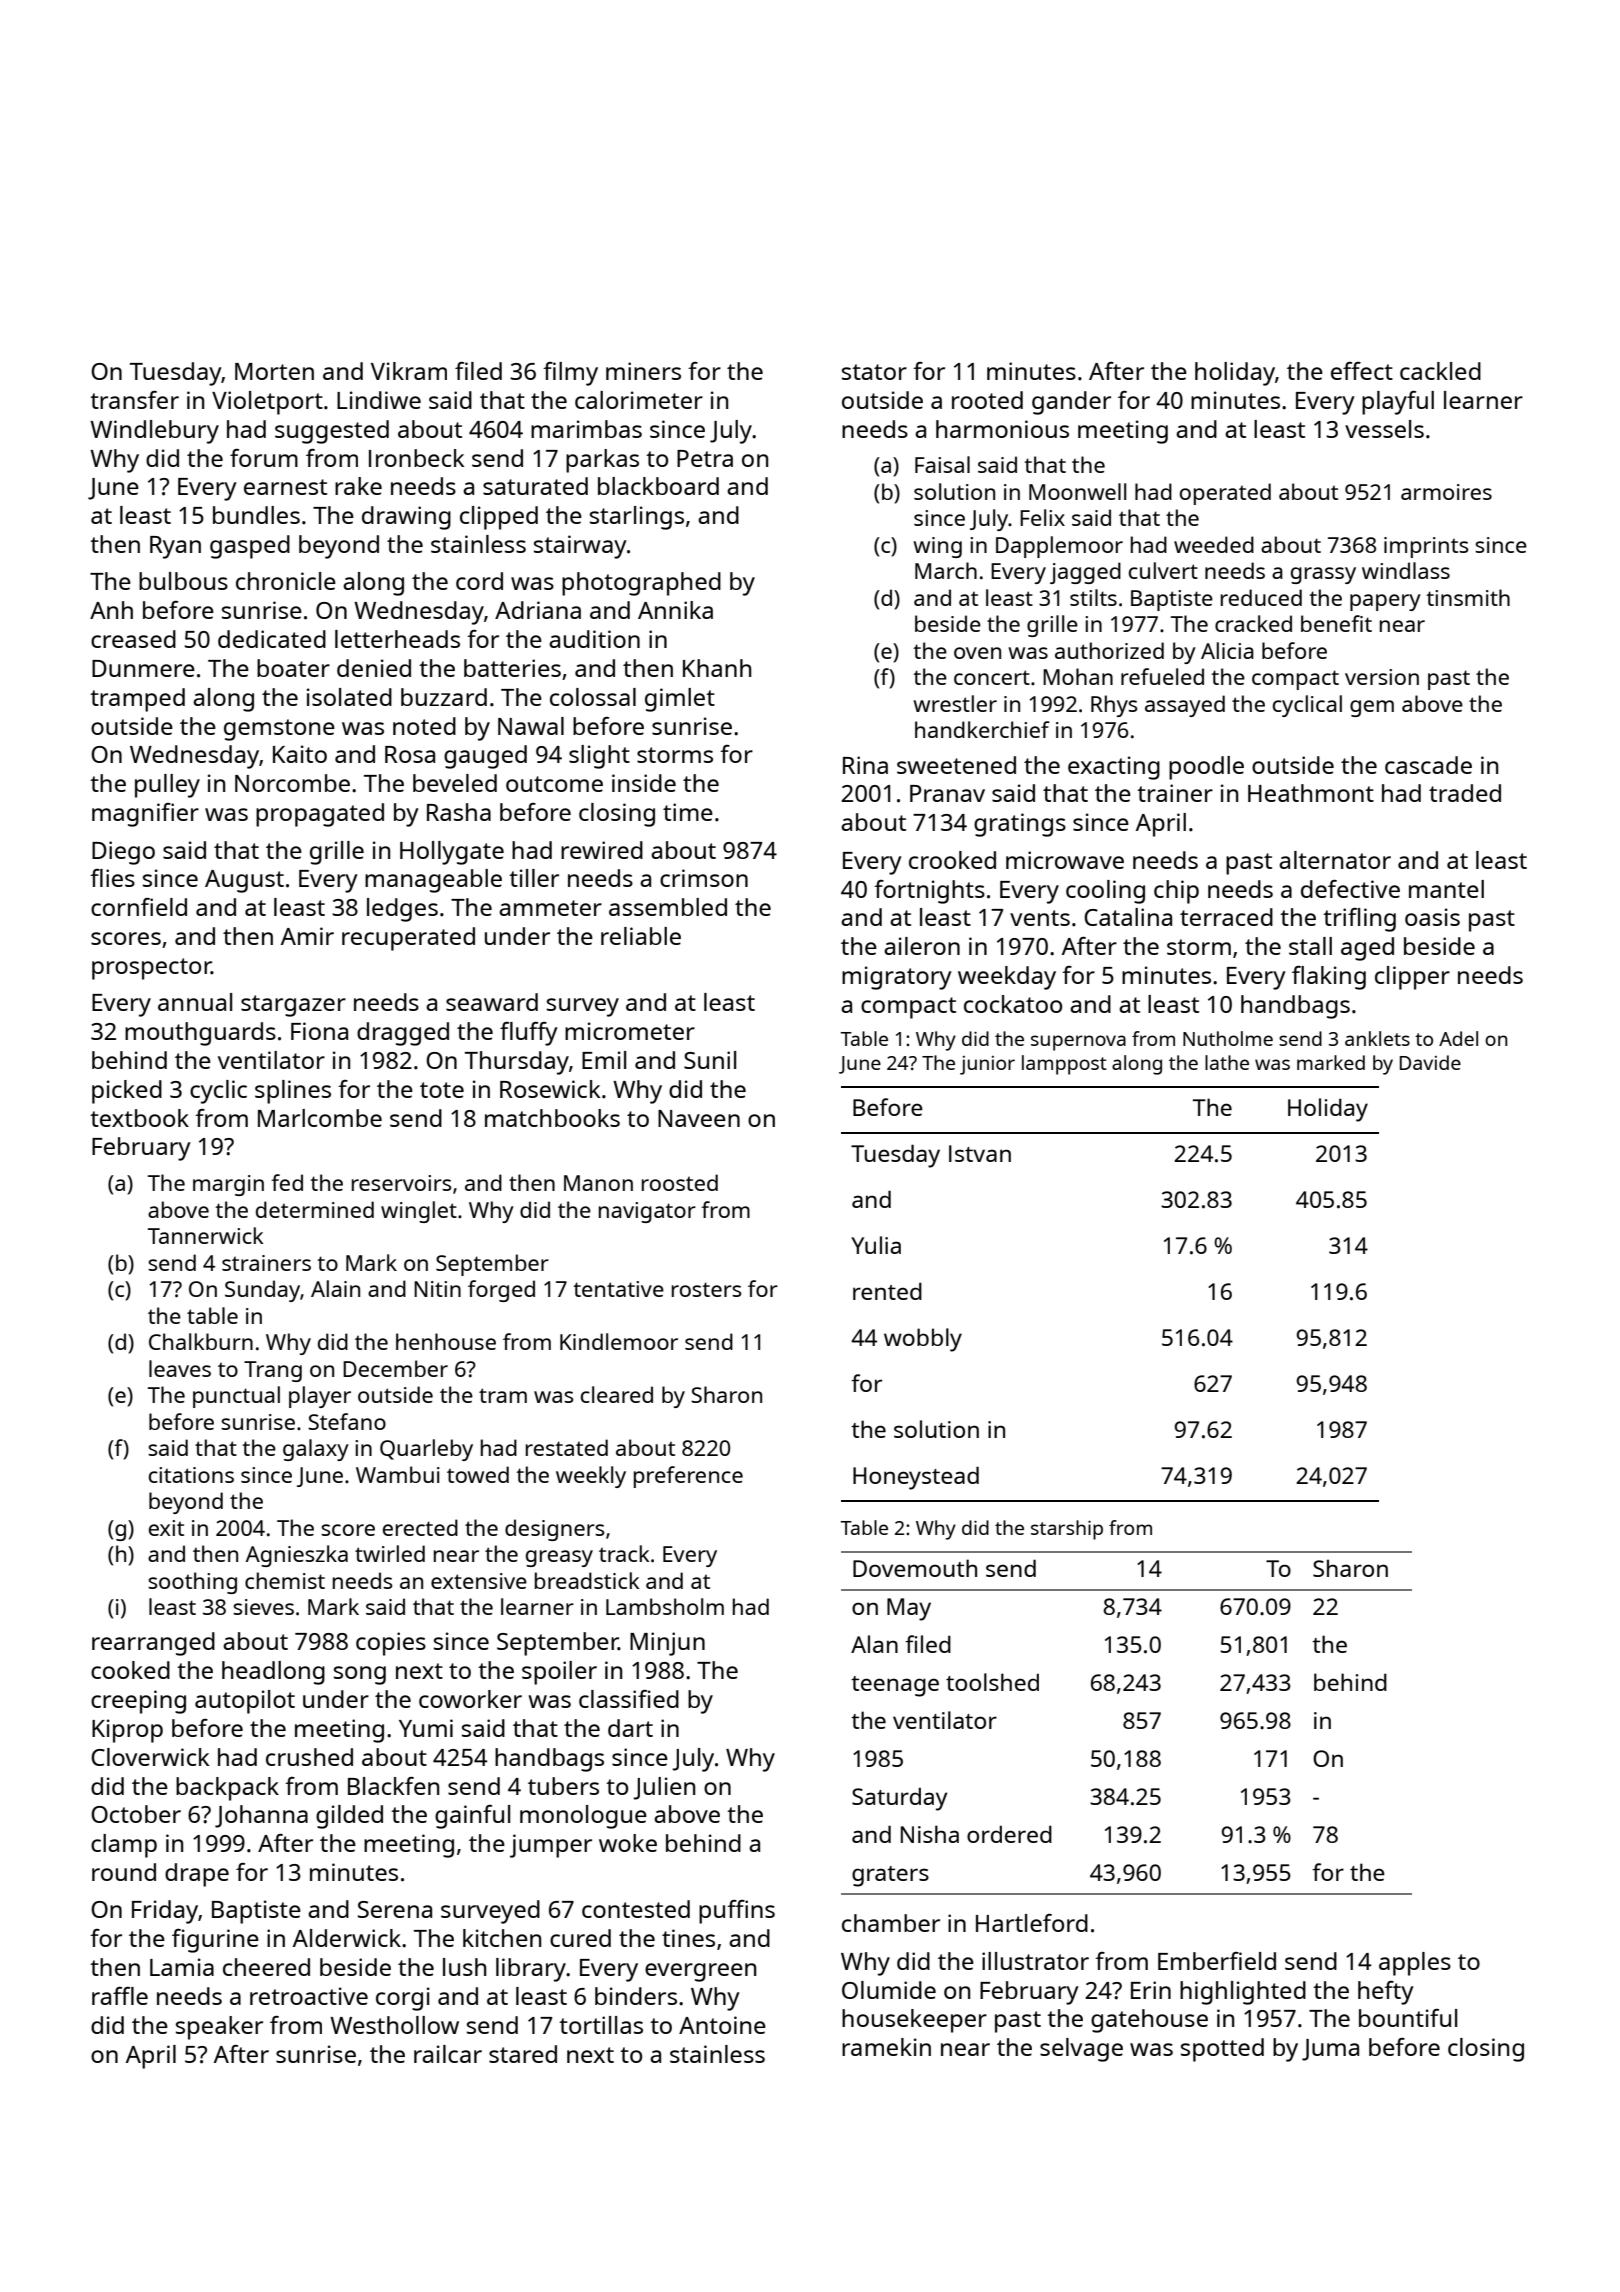 This screenshot has height=2292, width=1620. Describe the element at coordinates (1151, 1990) in the screenshot. I see `Erin` at that location.
